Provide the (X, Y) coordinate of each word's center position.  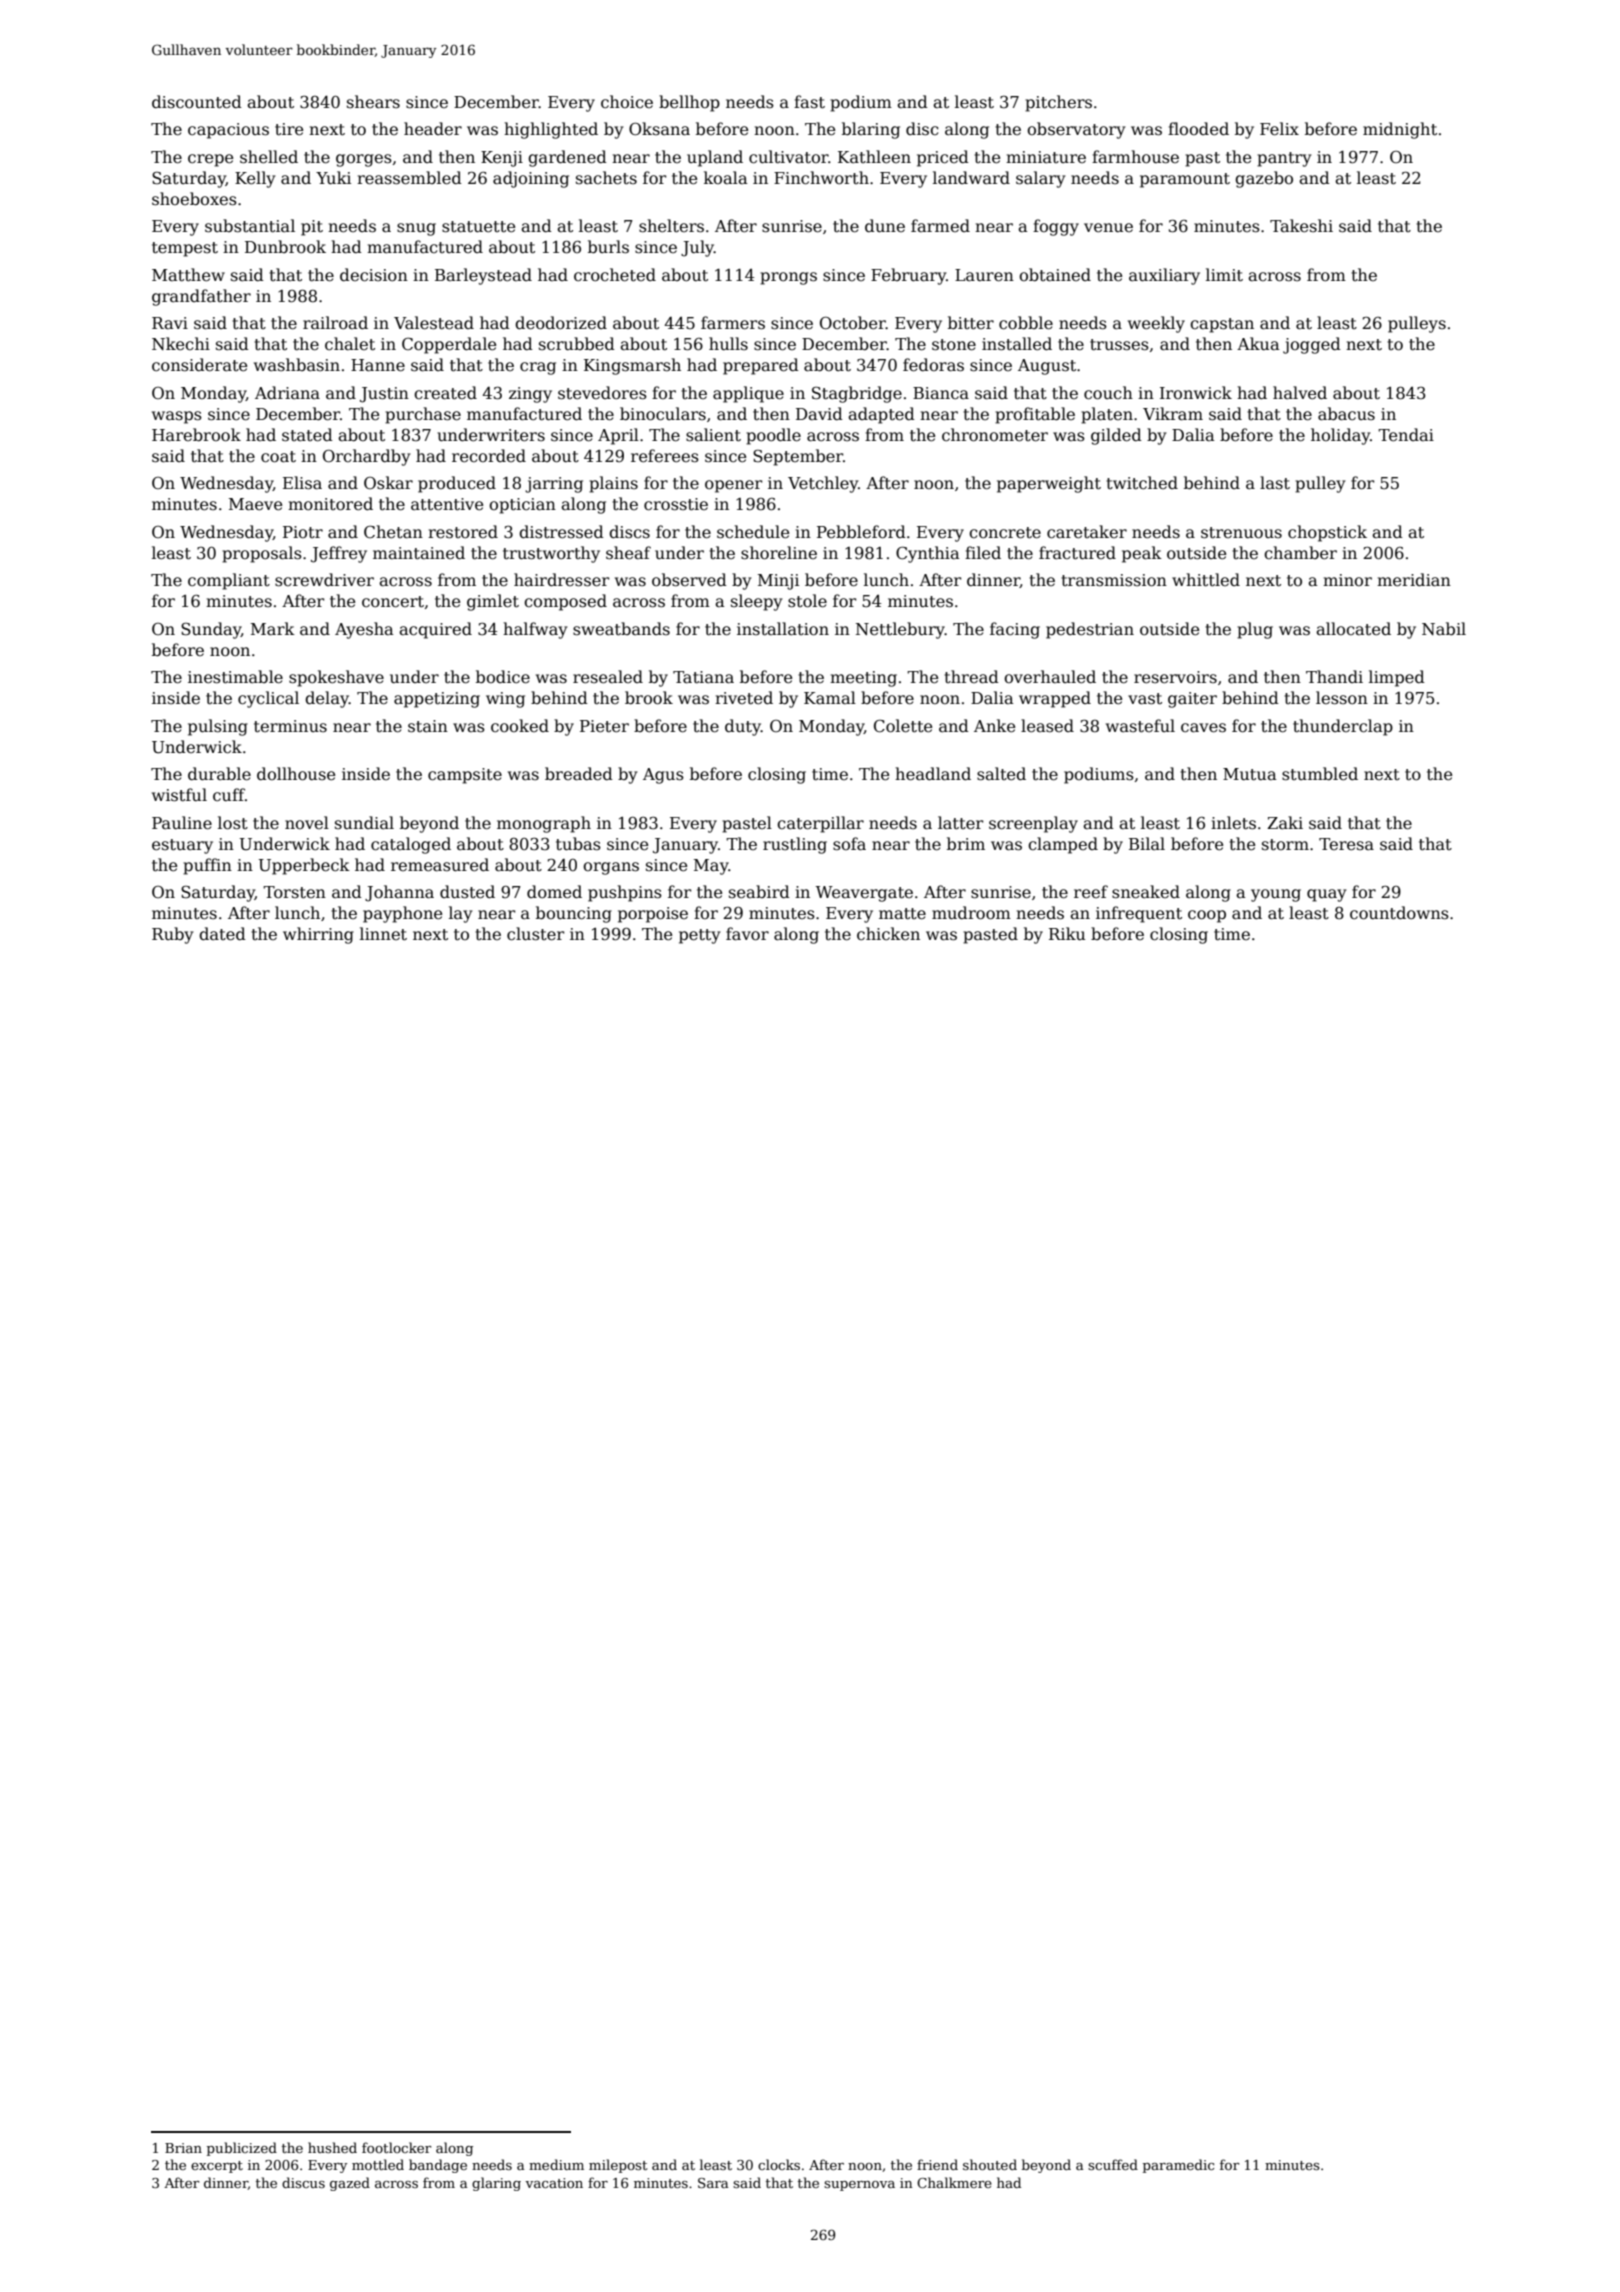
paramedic (1178, 2166)
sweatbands (621, 629)
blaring (871, 130)
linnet (383, 934)
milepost (618, 2166)
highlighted (551, 130)
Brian (183, 2148)
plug (1255, 630)
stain (428, 726)
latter (960, 823)
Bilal (1147, 843)
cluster (535, 934)
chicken (888, 934)
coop (1207, 916)
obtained (1055, 275)
